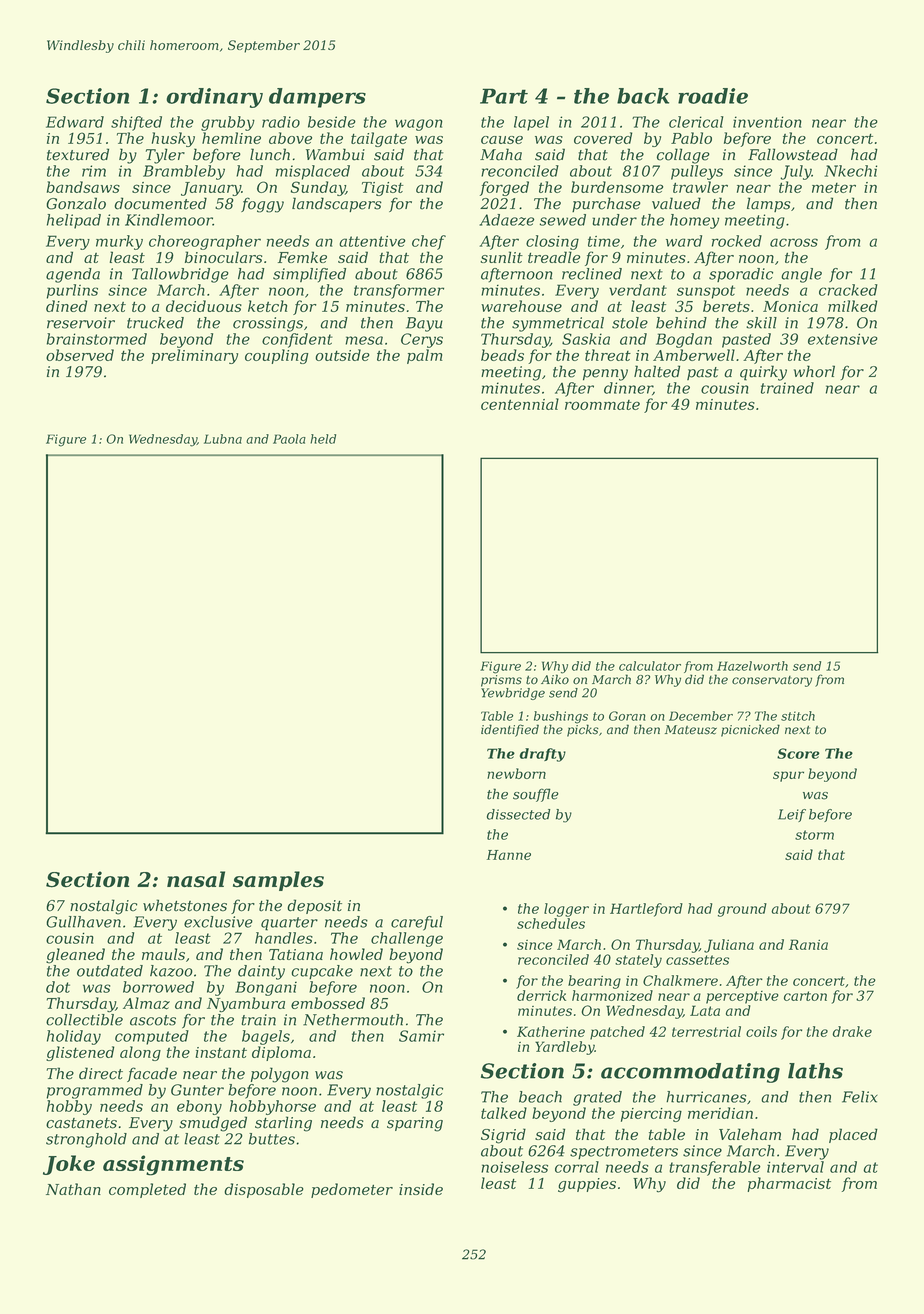 This page has width=924, height=1314. What do you see at coordinates (399, 291) in the page?
I see `transformer` at bounding box center [399, 291].
